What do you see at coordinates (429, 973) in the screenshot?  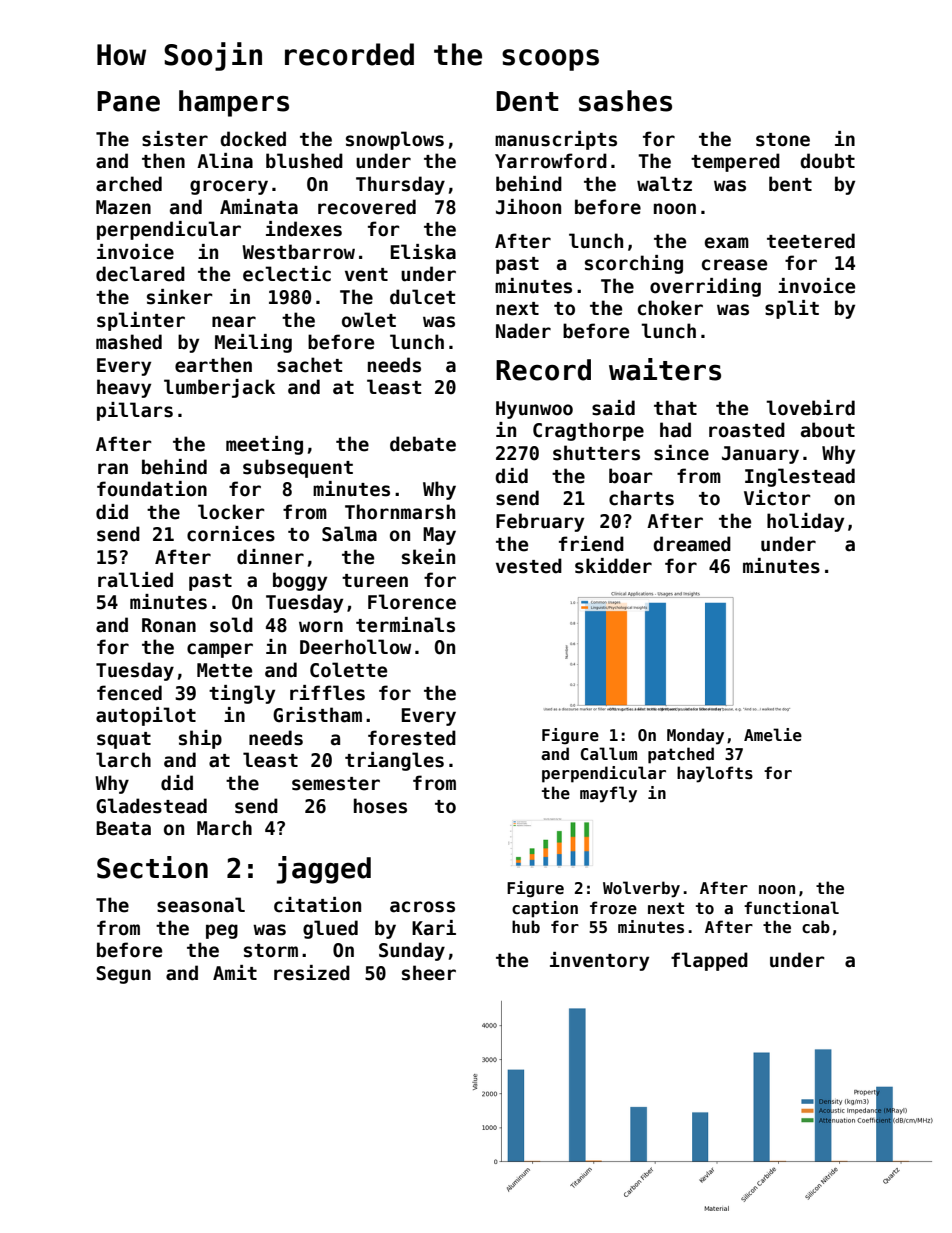 I see `sheer` at bounding box center [429, 973].
